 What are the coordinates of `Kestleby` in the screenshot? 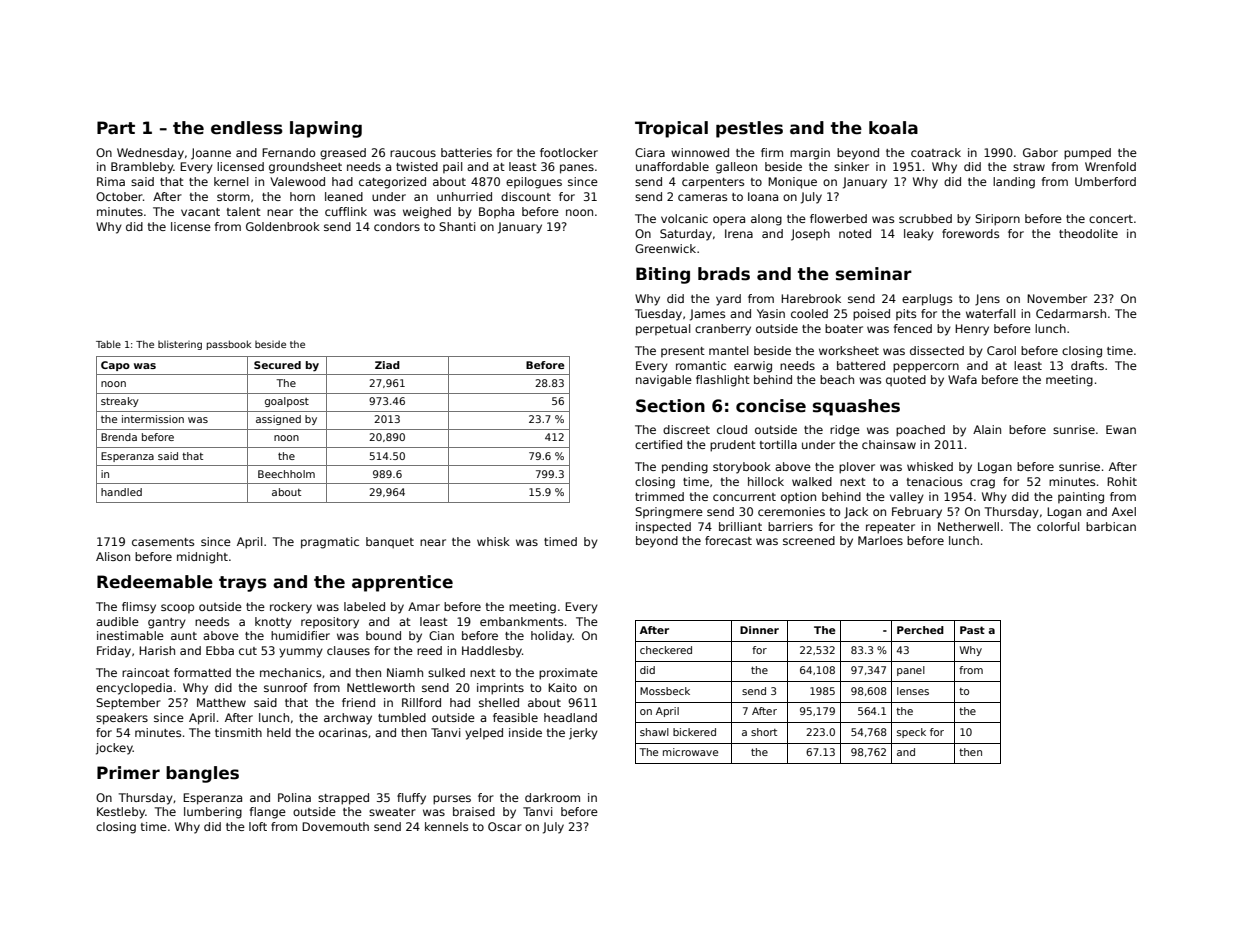 It's located at (121, 813).
